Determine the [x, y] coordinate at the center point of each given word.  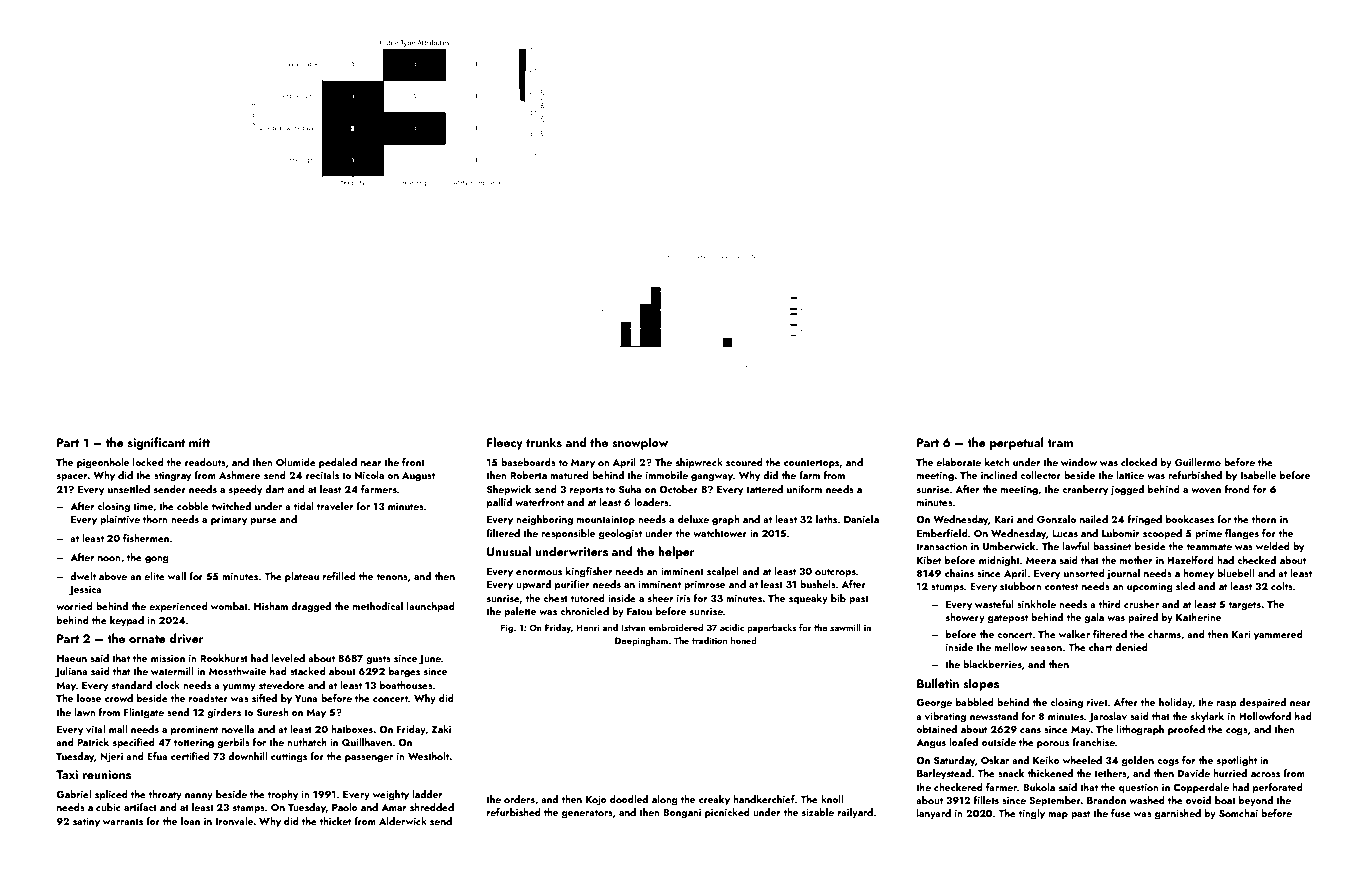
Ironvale [234, 821]
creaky [714, 800]
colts [1282, 586]
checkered [958, 787]
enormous [539, 572]
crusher [1141, 604]
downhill [247, 756]
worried [74, 606]
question [1139, 788]
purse [263, 521]
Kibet [929, 560]
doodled [629, 799]
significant [156, 443]
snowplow [640, 443]
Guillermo [1198, 462]
